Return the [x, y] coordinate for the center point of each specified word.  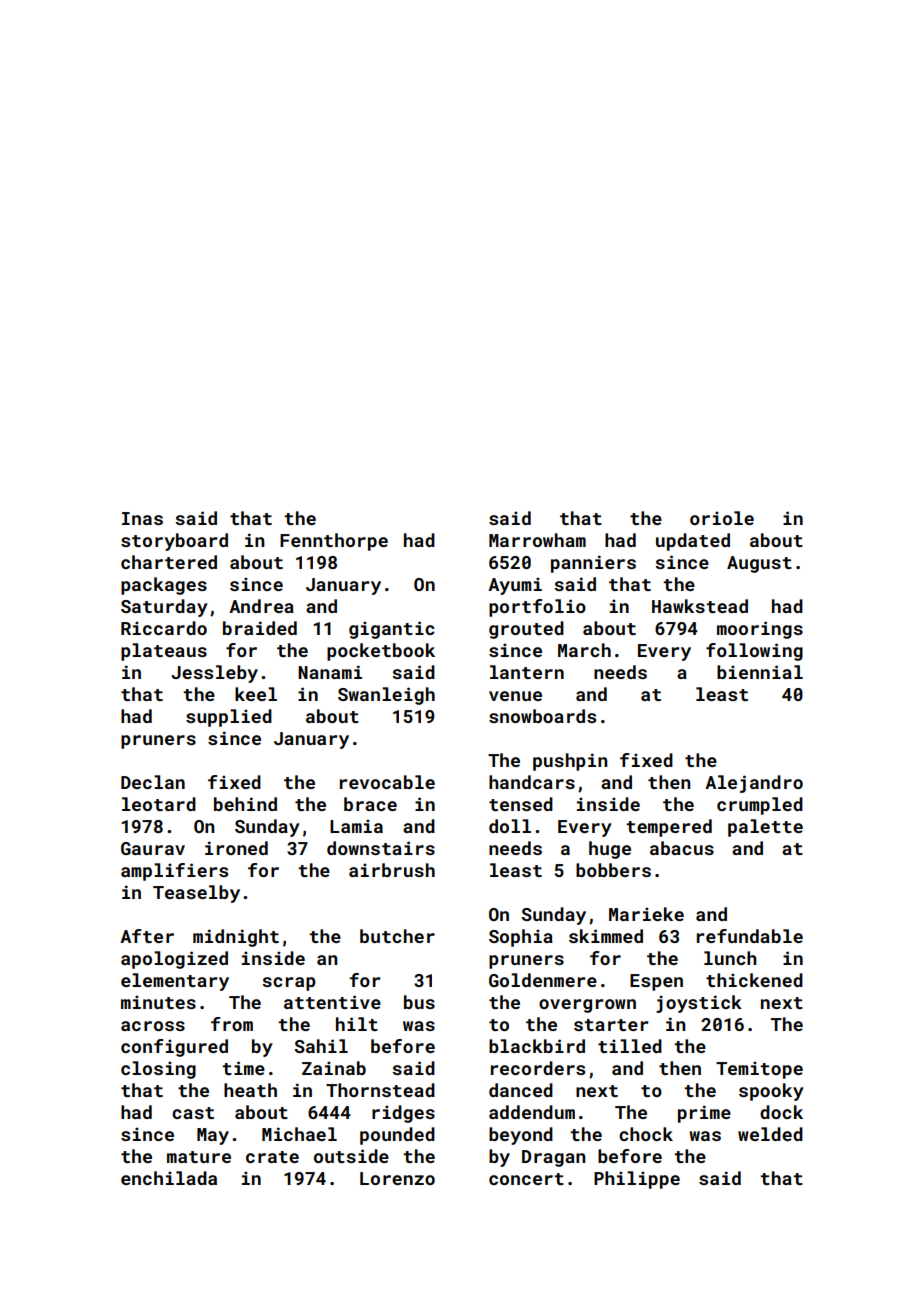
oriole [722, 518]
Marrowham [537, 540]
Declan [153, 782]
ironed [236, 848]
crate [272, 1157]
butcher [397, 936]
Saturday [164, 608]
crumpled [760, 806]
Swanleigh [386, 696]
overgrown [587, 1006]
